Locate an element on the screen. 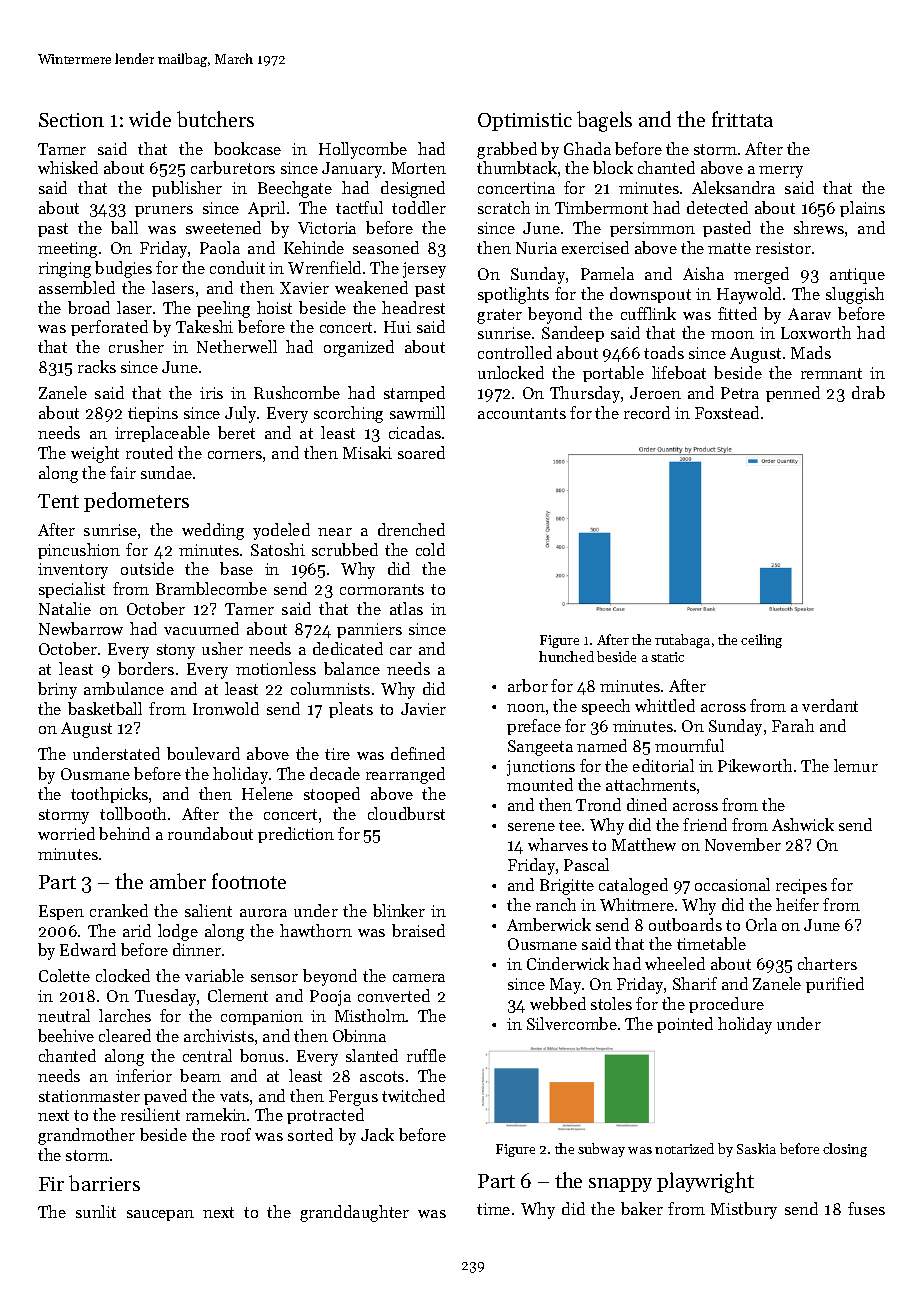 The width and height of the screenshot is (924, 1308). serene is located at coordinates (531, 827).
